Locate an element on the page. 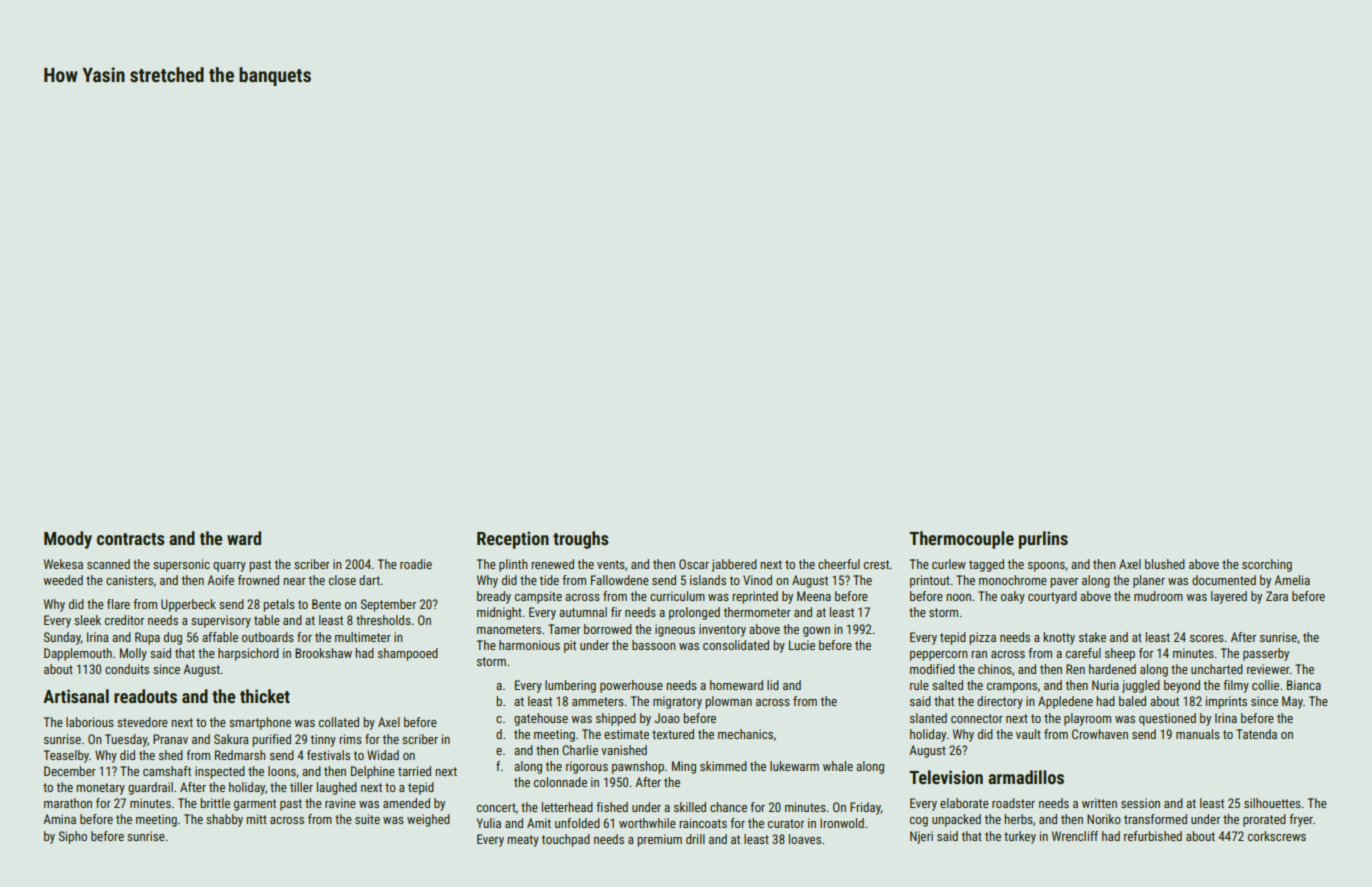  May is located at coordinates (1292, 702).
